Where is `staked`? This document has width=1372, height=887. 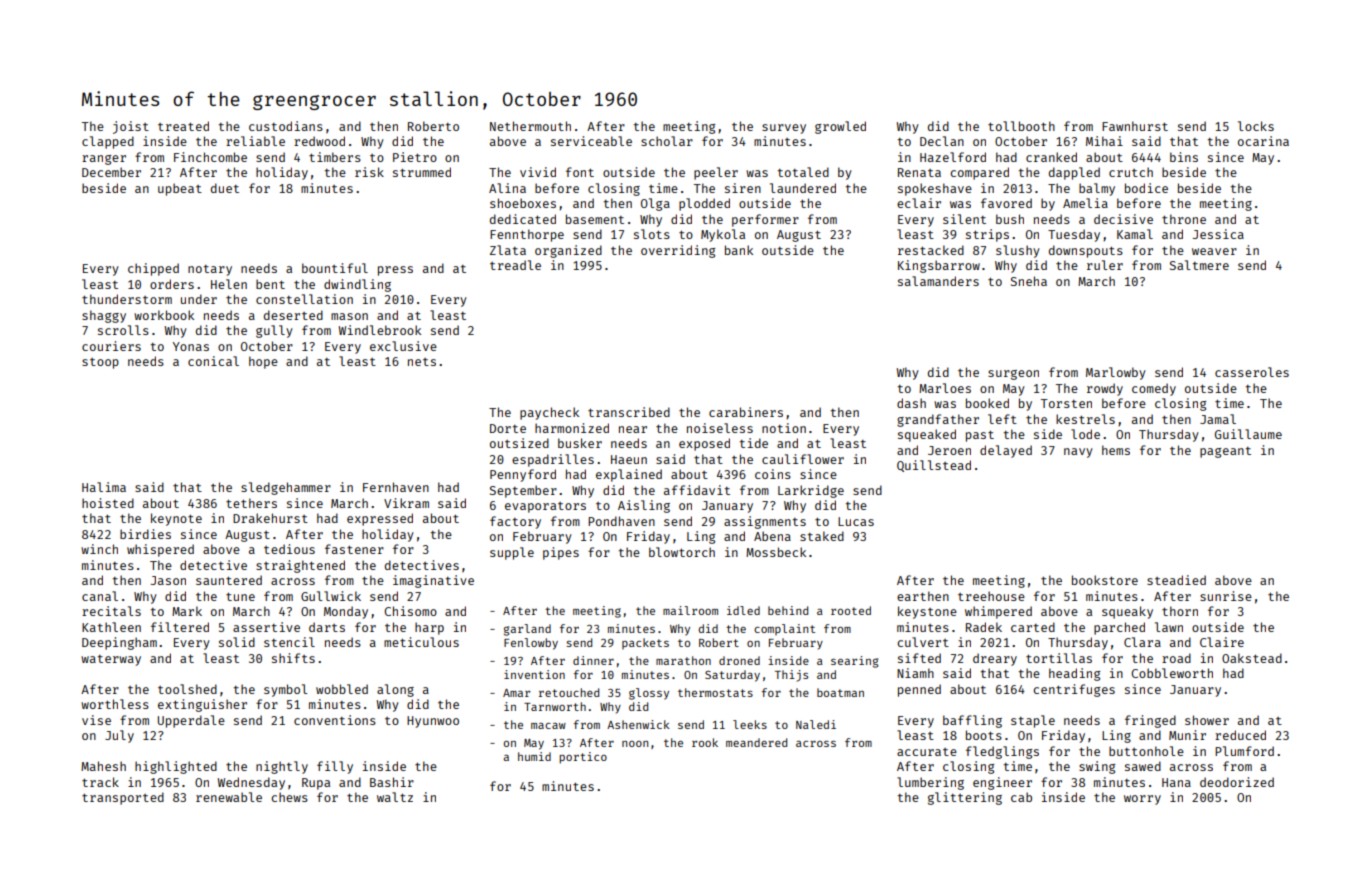
staked is located at coordinates (822, 536).
